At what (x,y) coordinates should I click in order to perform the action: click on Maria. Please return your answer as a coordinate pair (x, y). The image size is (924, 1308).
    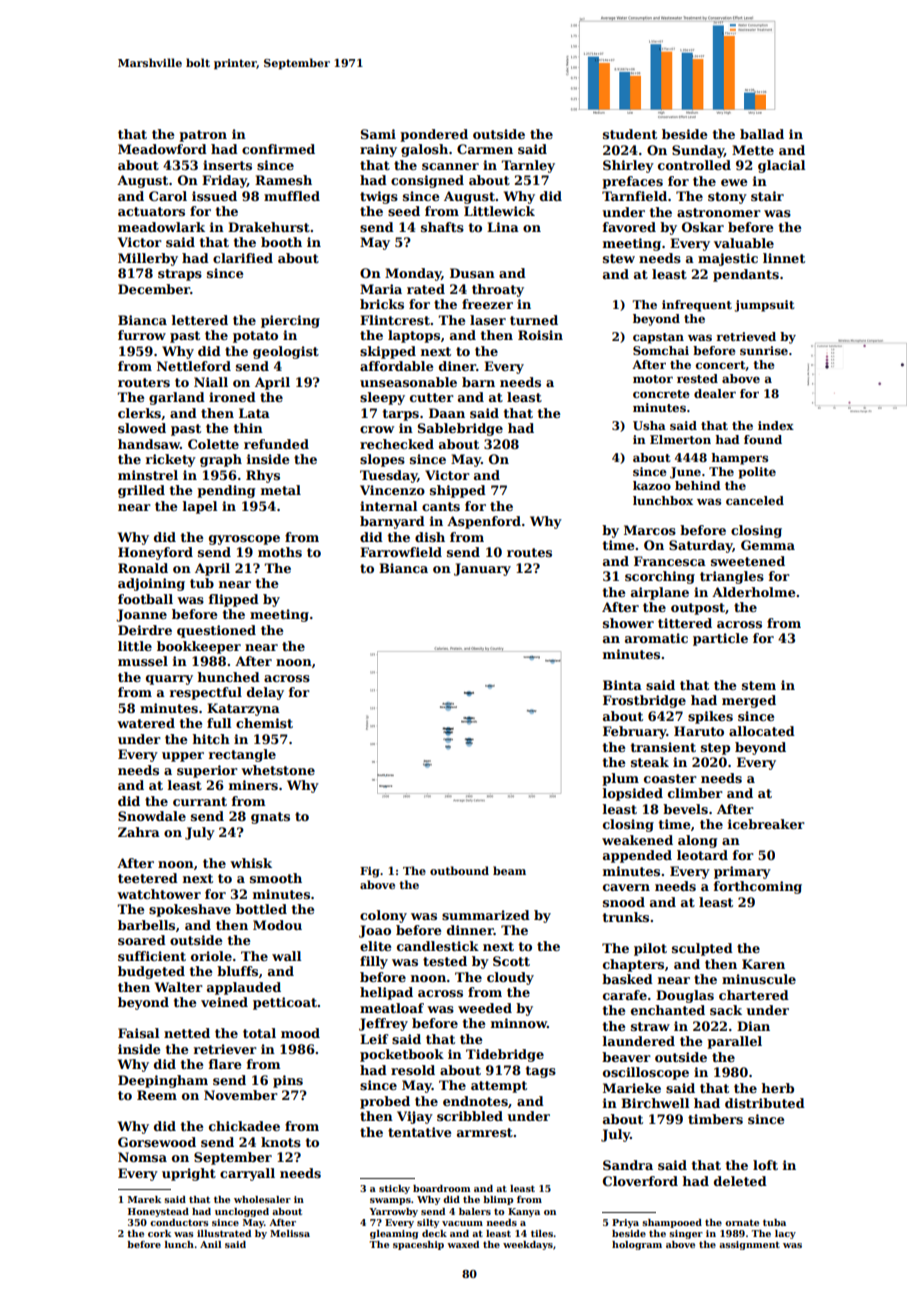
    Looking at the image, I should click on (381, 289).
